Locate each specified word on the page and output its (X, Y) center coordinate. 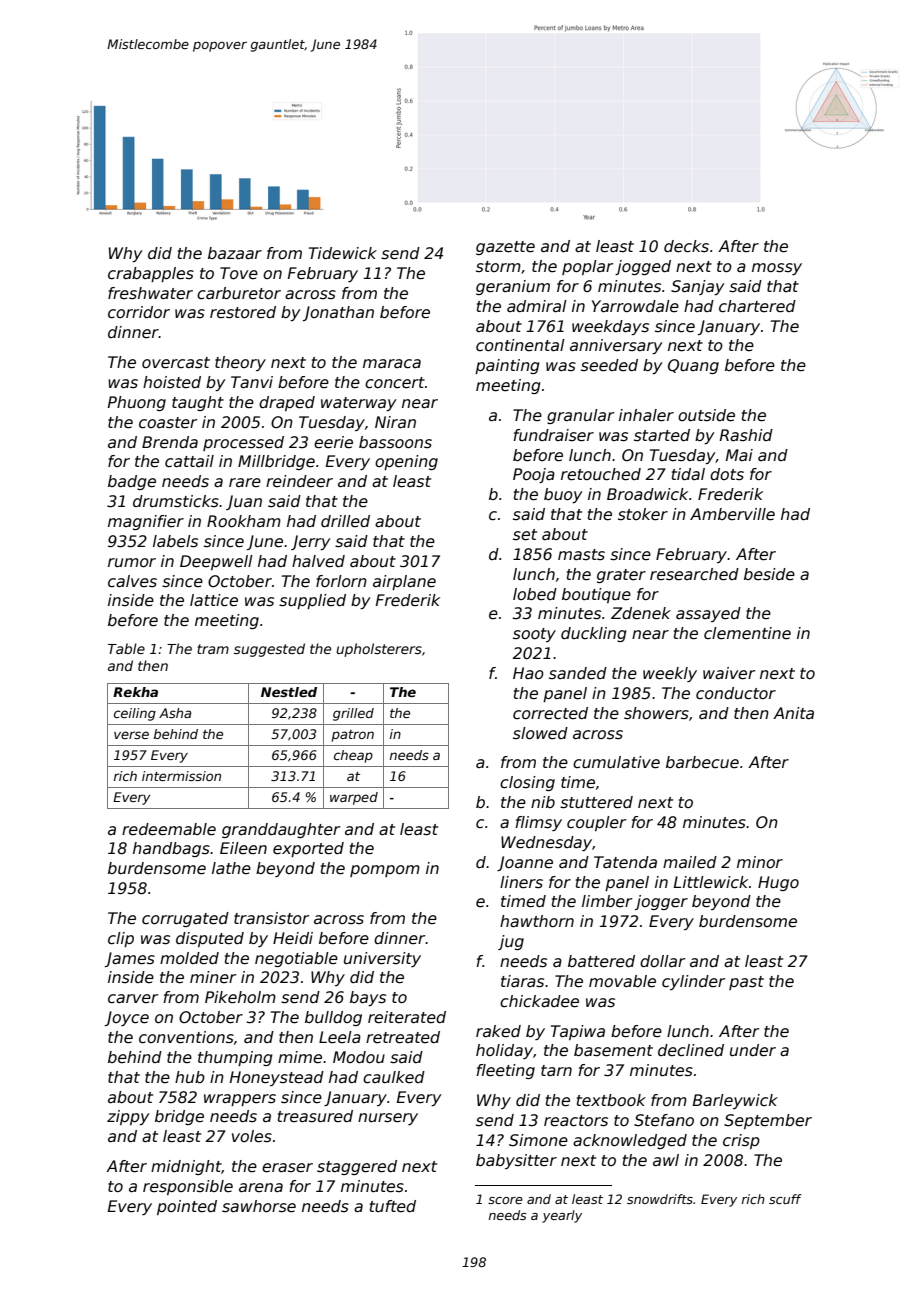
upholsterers (379, 650)
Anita (793, 713)
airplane (404, 582)
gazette (505, 248)
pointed (187, 1207)
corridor (139, 312)
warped (354, 798)
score (505, 1200)
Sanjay (697, 287)
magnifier (146, 522)
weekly (670, 674)
